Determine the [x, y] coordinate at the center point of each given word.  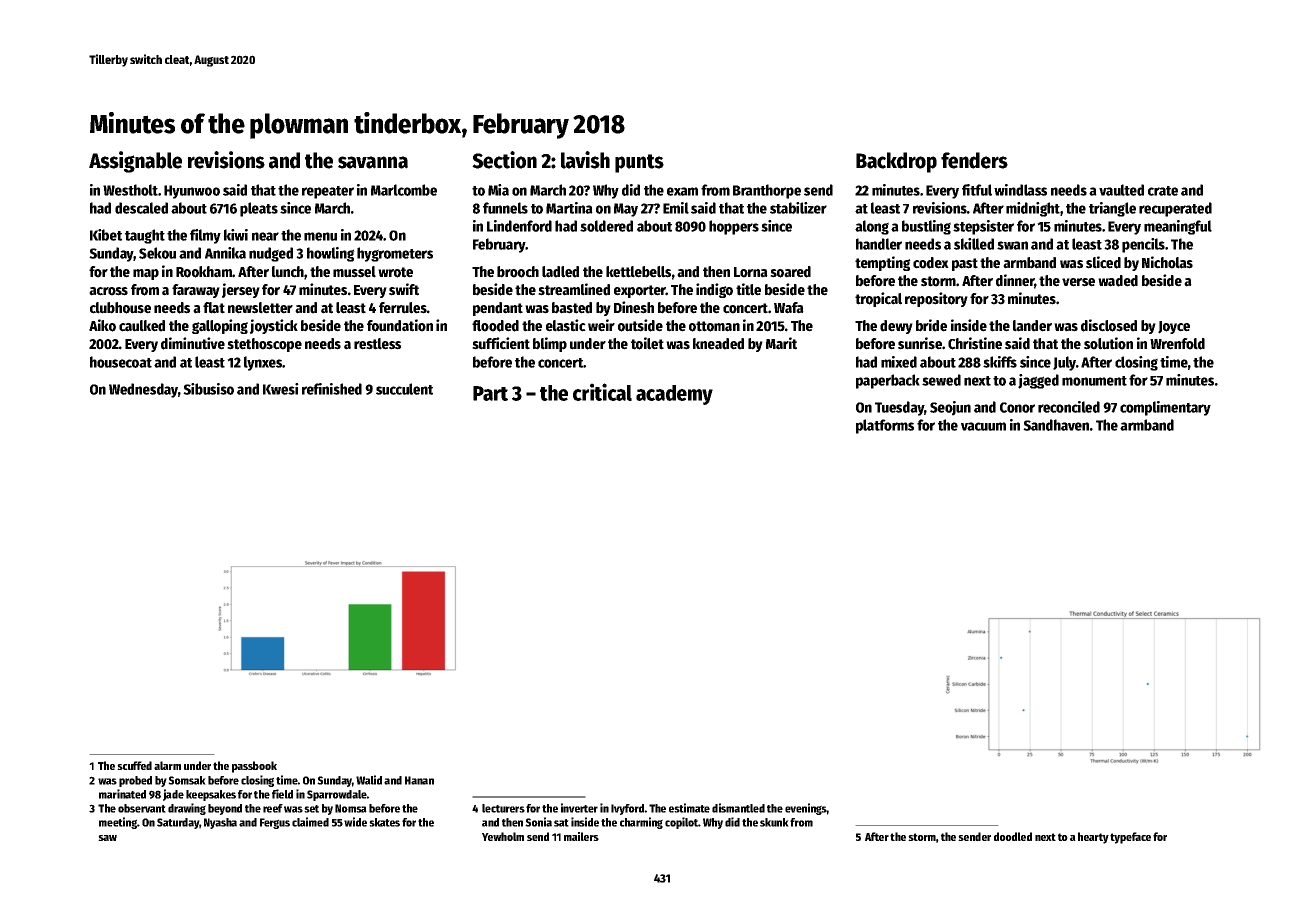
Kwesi [281, 389]
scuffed [134, 765]
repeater [328, 192]
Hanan [419, 780]
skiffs [1000, 362]
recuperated [1175, 209]
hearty [1093, 838]
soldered [606, 226]
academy [674, 395]
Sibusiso [208, 389]
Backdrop [896, 162]
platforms [885, 426]
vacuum [983, 426]
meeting [118, 823]
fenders [974, 160]
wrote [395, 272]
